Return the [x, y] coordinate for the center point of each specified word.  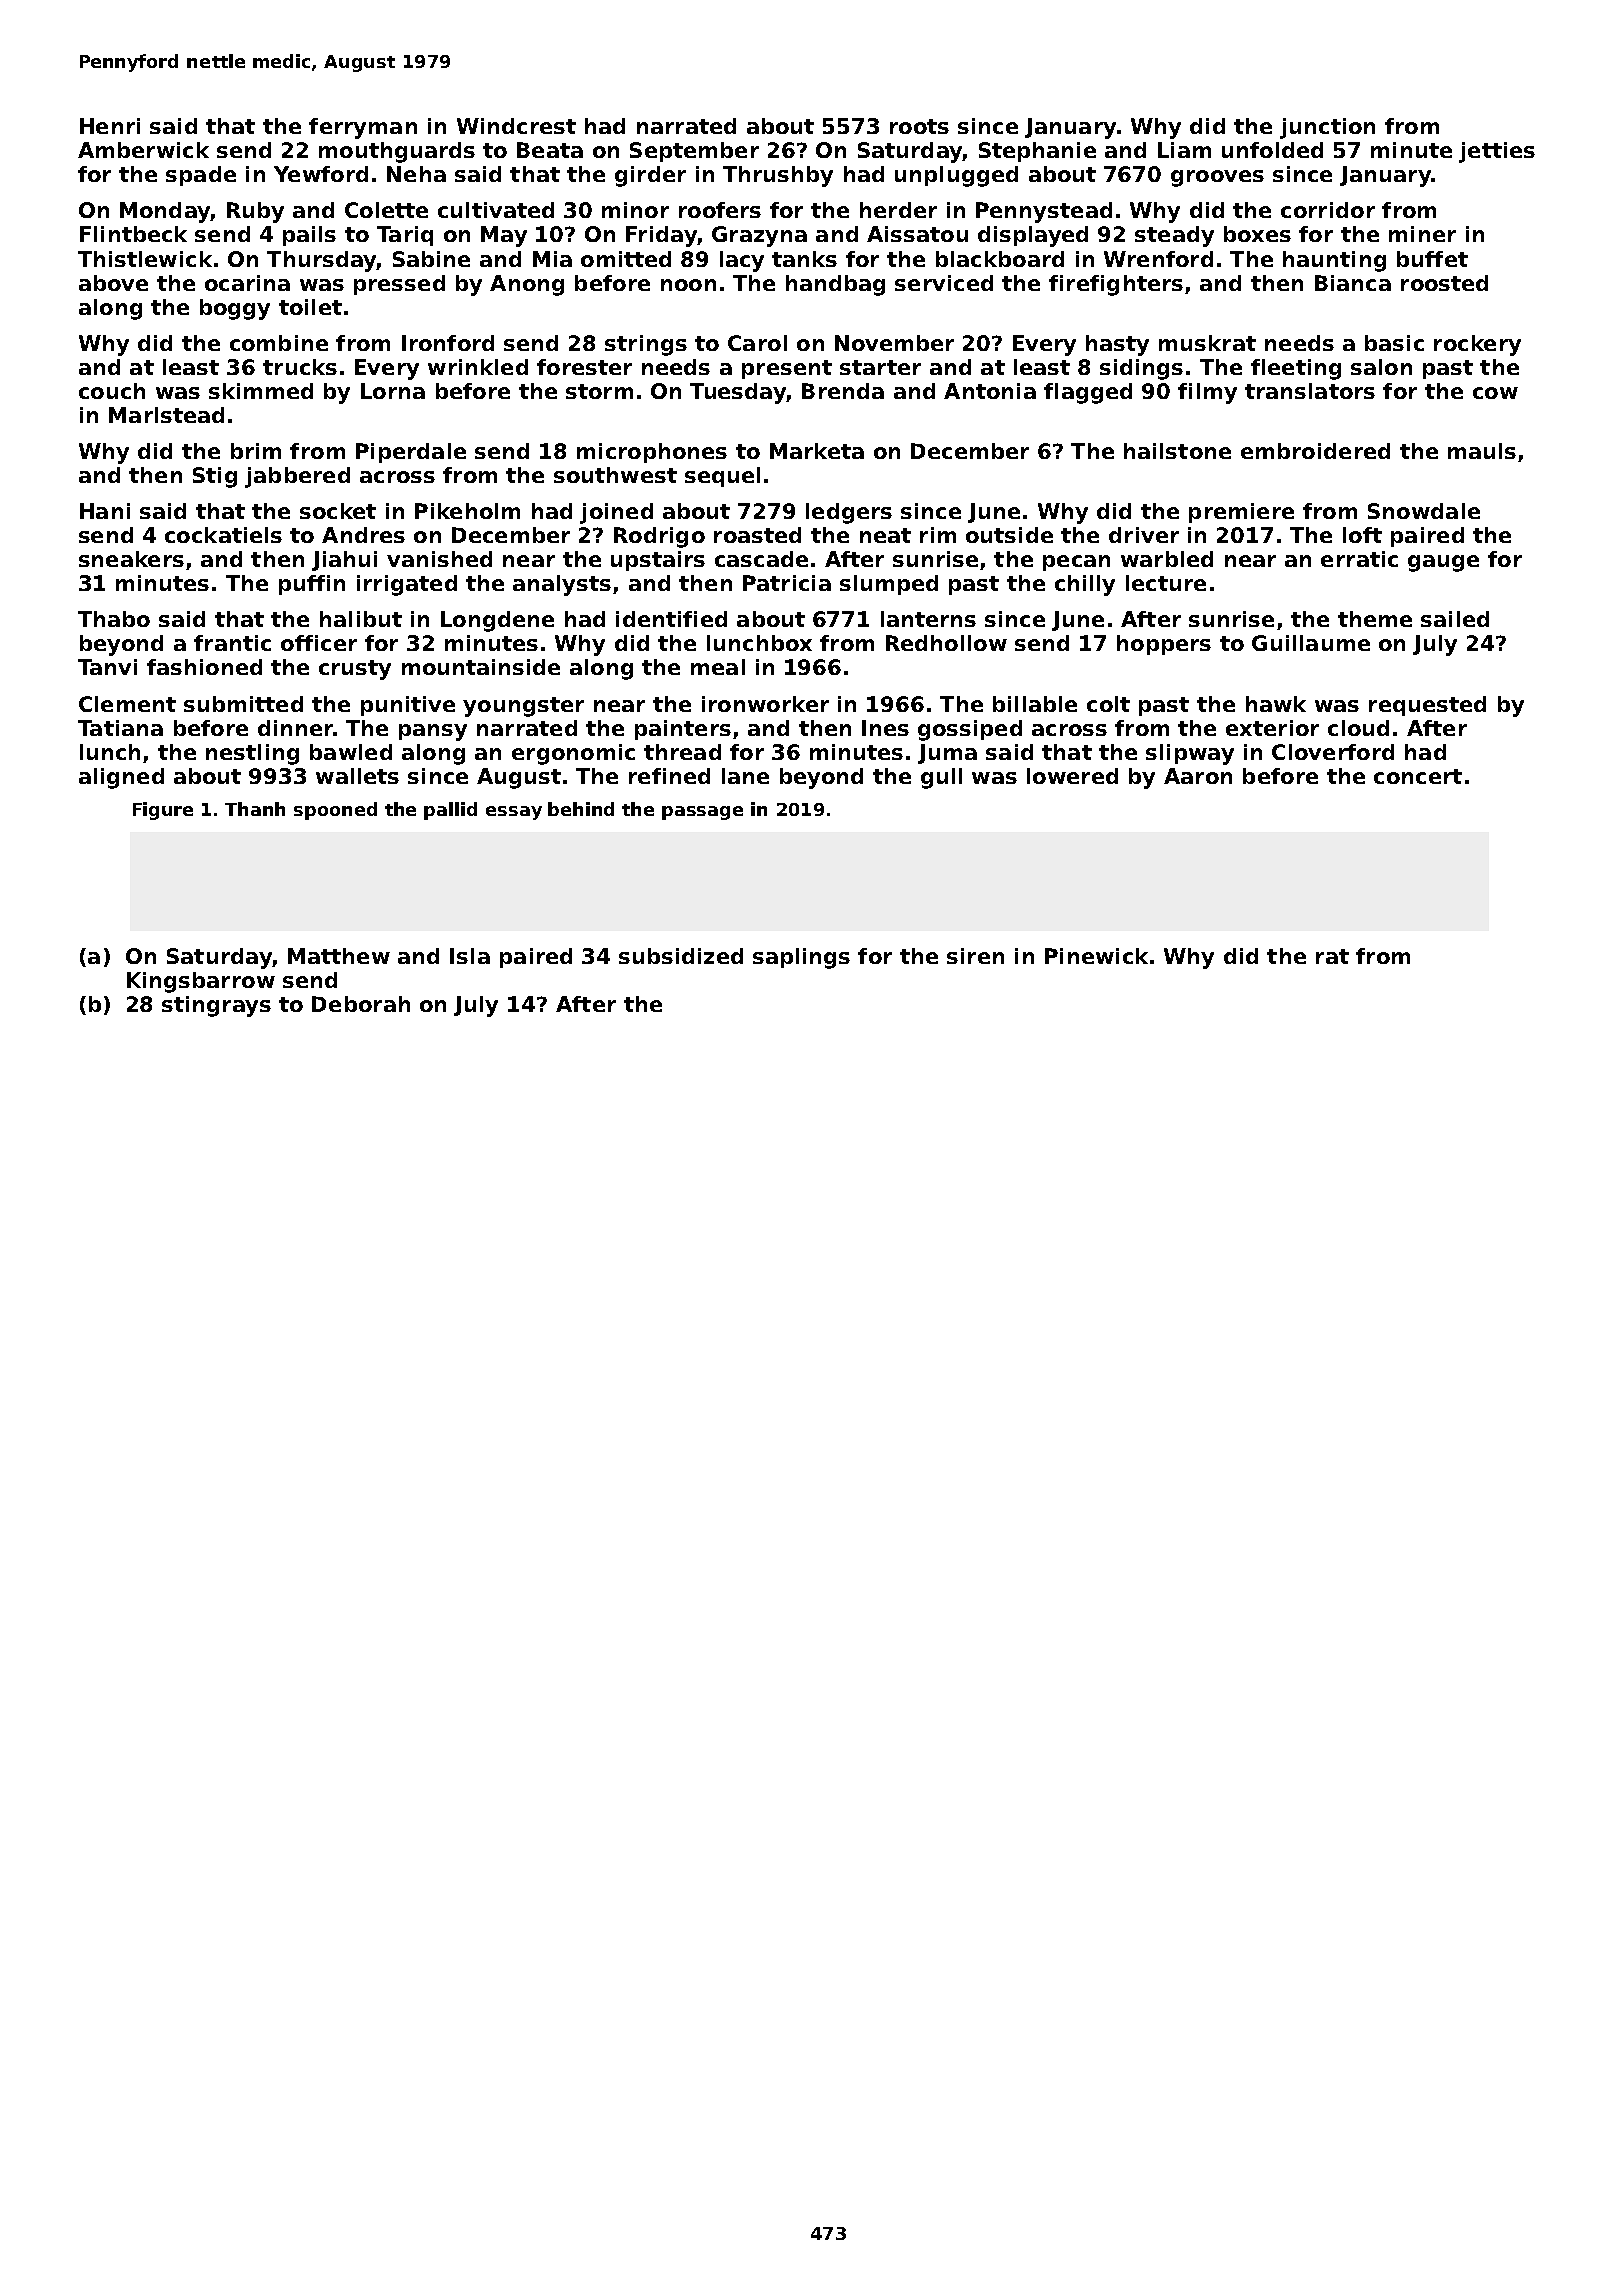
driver [1144, 535]
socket [338, 511]
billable [1035, 704]
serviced [944, 283]
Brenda [843, 391]
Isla [470, 956]
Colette [386, 210]
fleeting [1296, 369]
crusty [355, 670]
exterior [1272, 728]
